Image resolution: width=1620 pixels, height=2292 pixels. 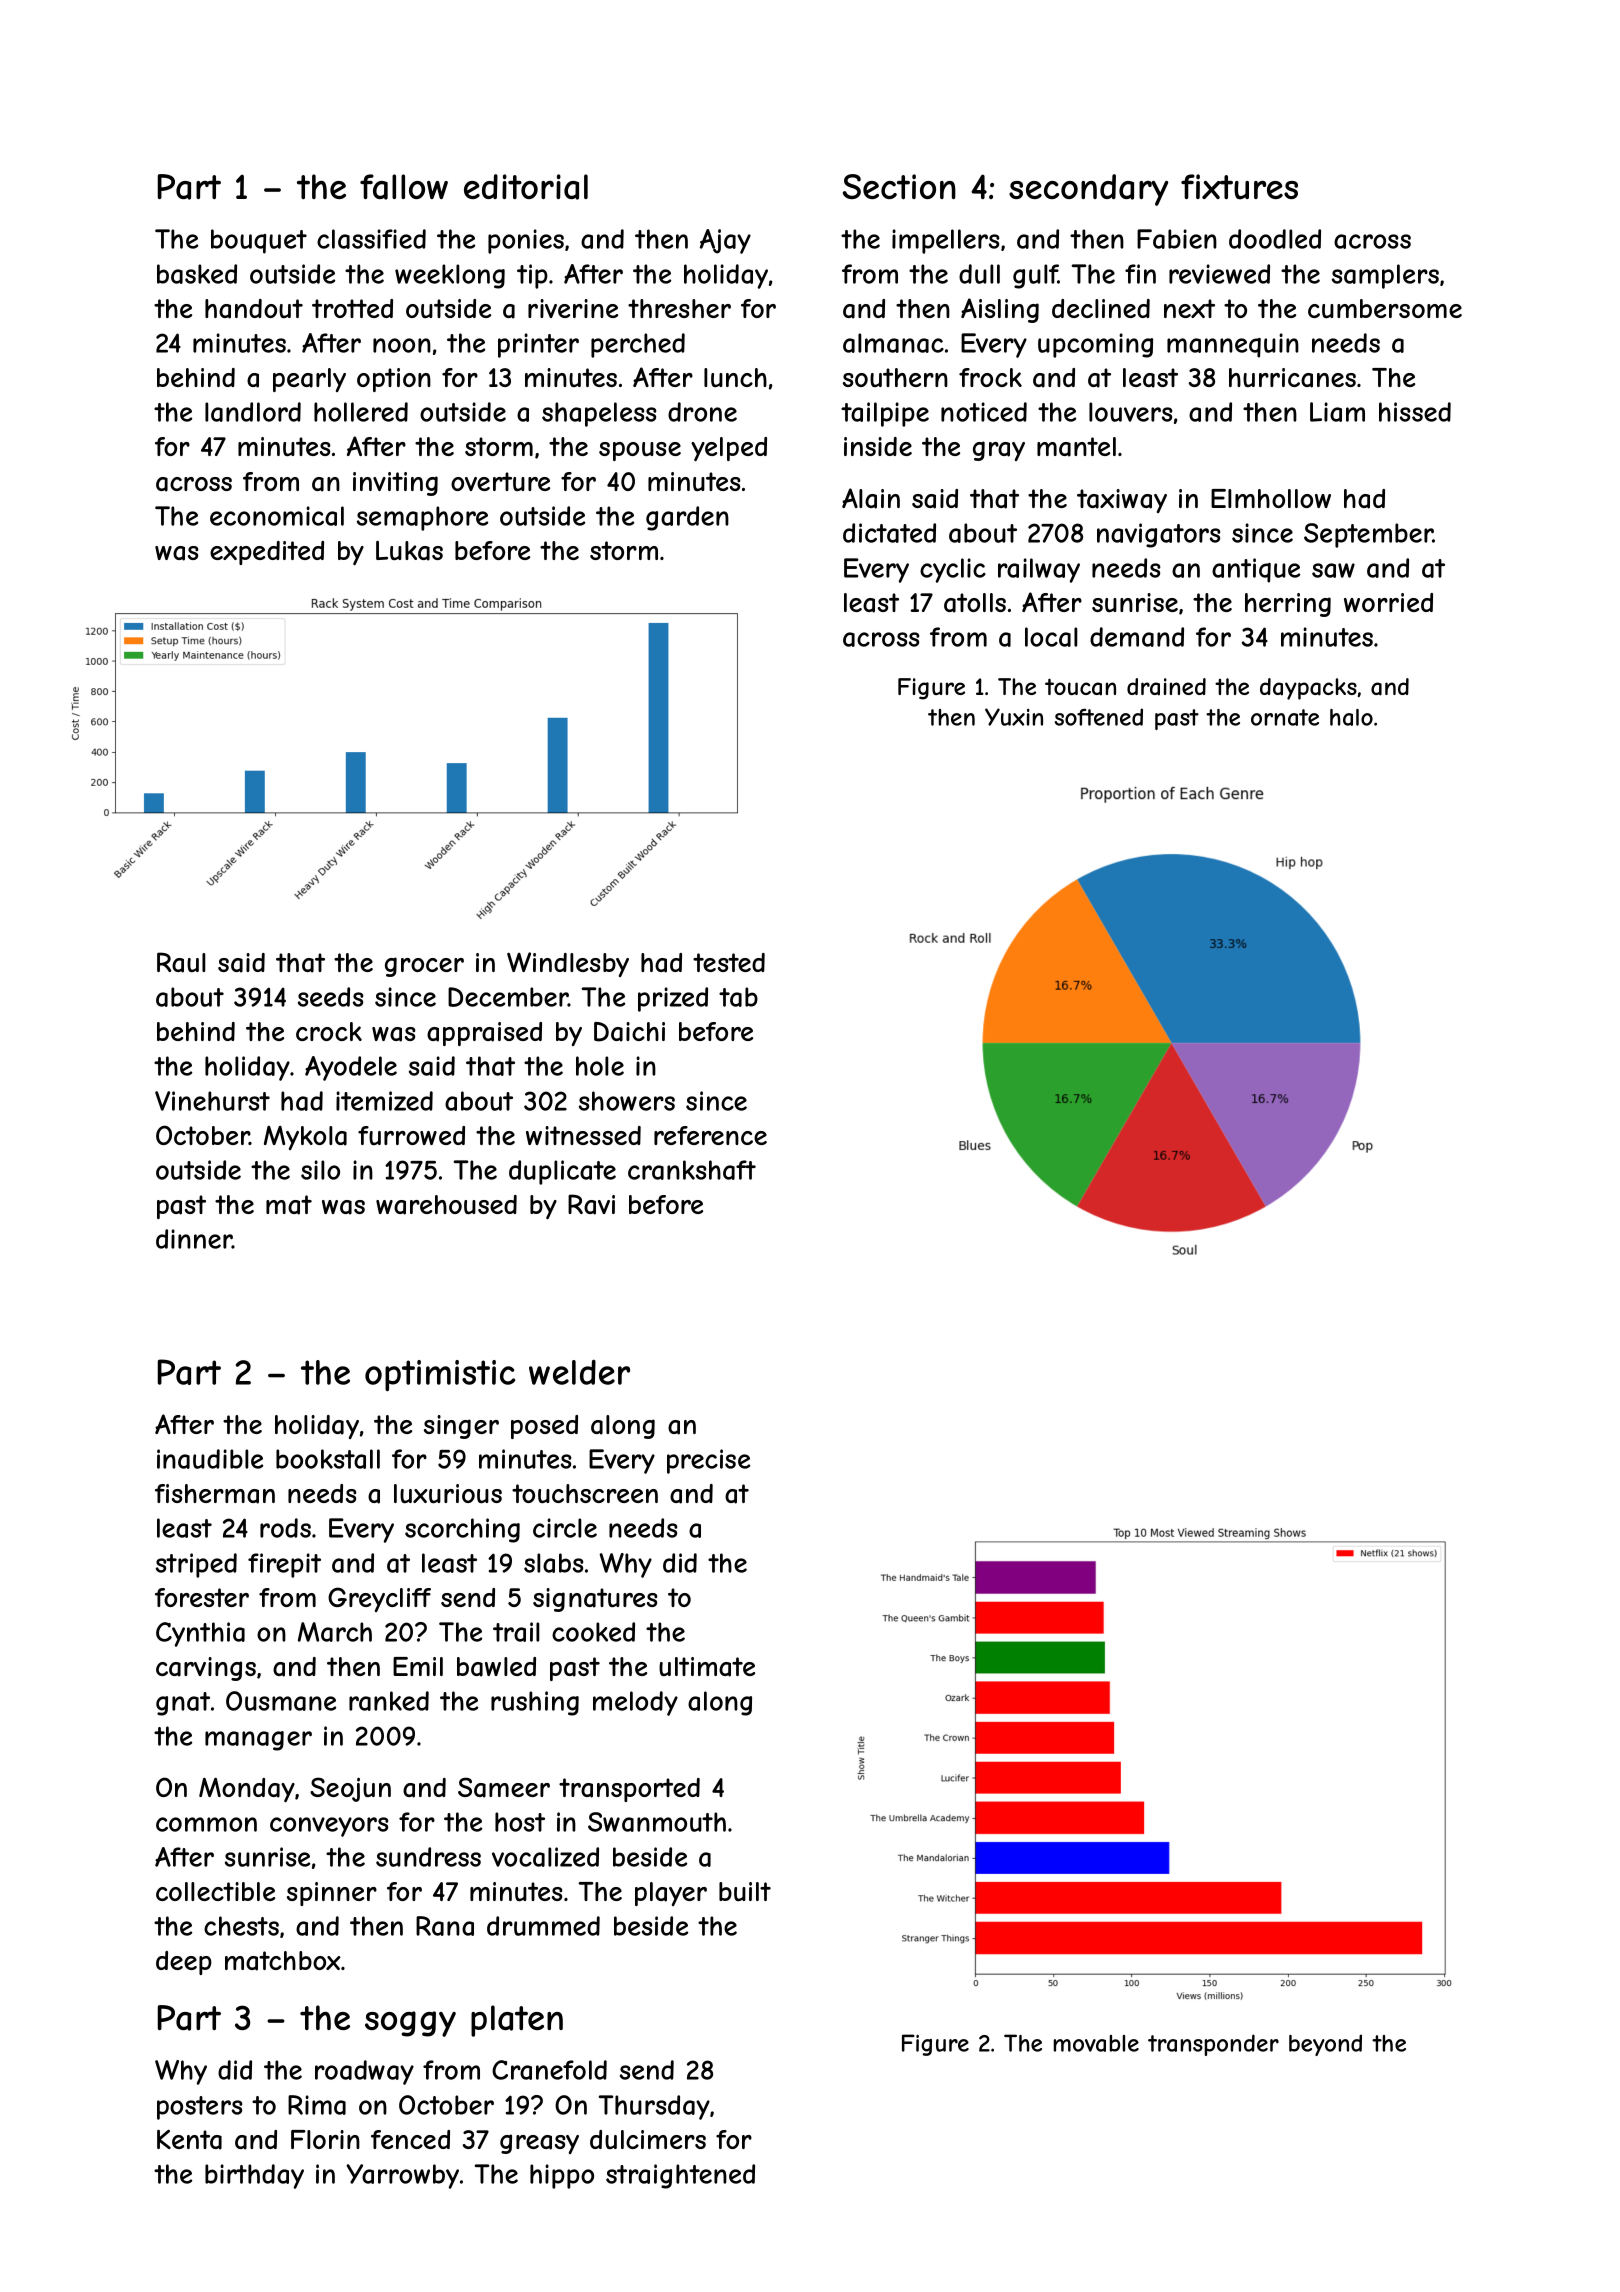 I want to click on Yuxin, so click(x=1014, y=717).
